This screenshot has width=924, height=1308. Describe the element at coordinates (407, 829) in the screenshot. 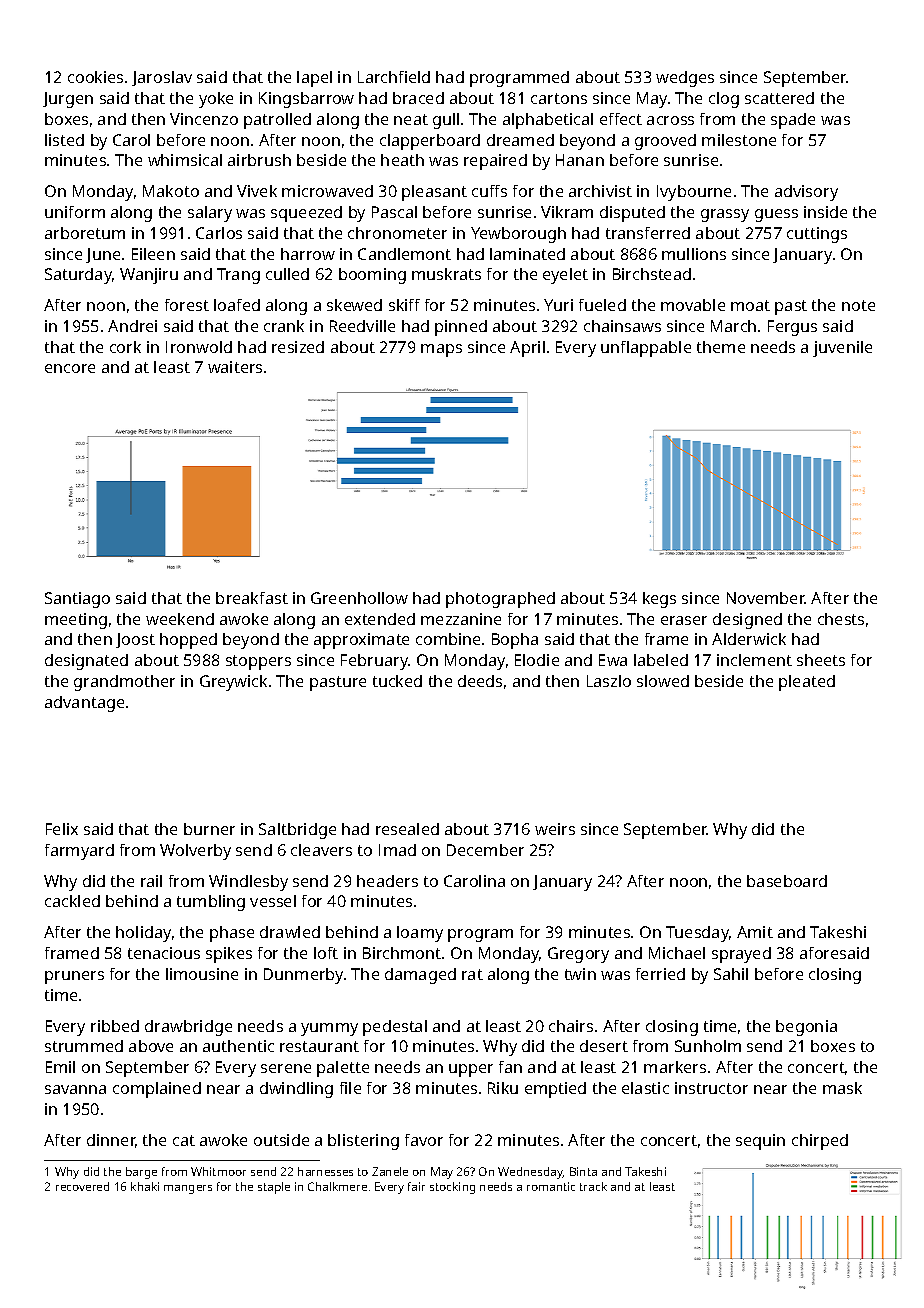

I see `resealed` at that location.
